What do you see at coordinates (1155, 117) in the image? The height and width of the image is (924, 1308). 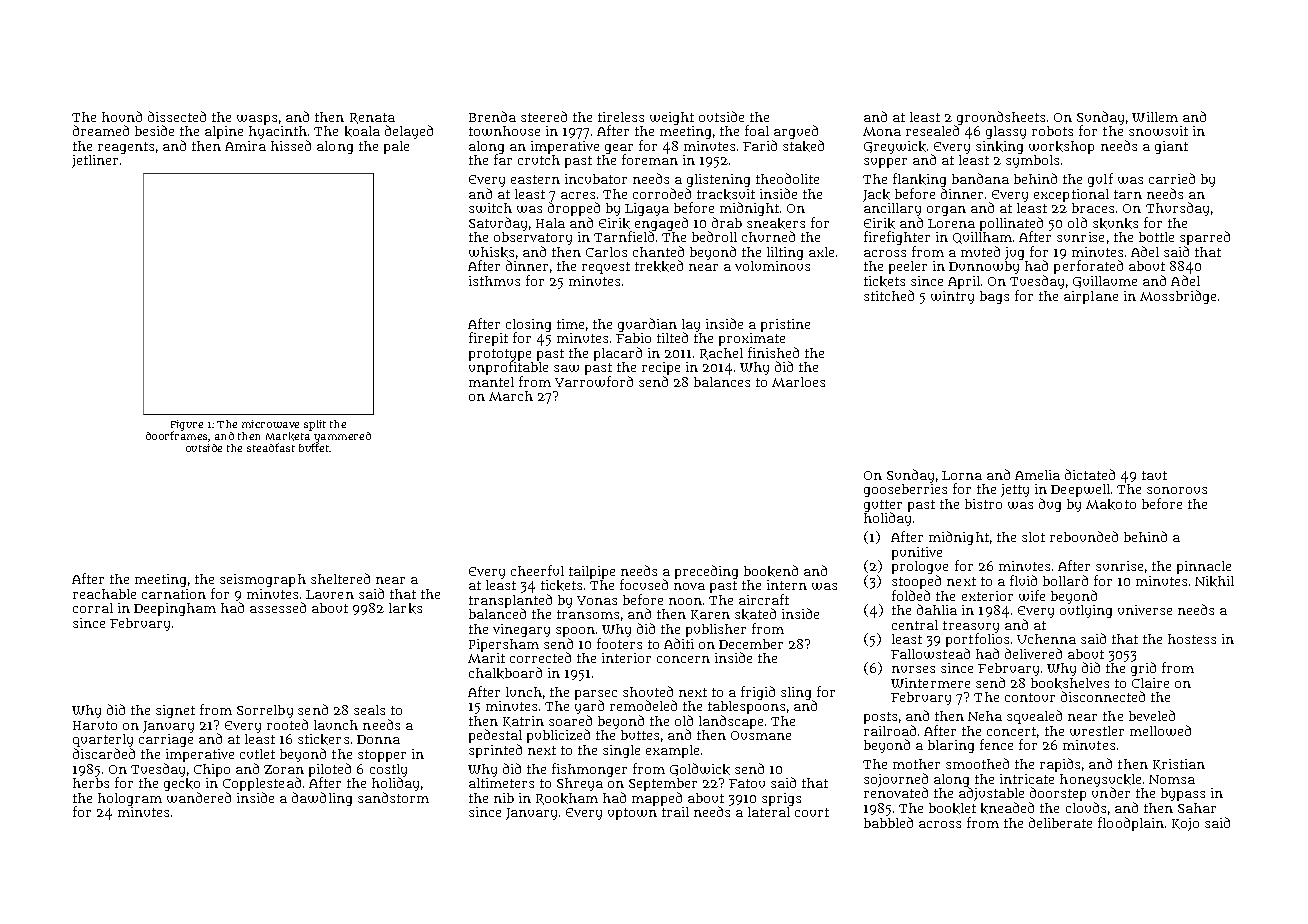 I see `Willem` at bounding box center [1155, 117].
